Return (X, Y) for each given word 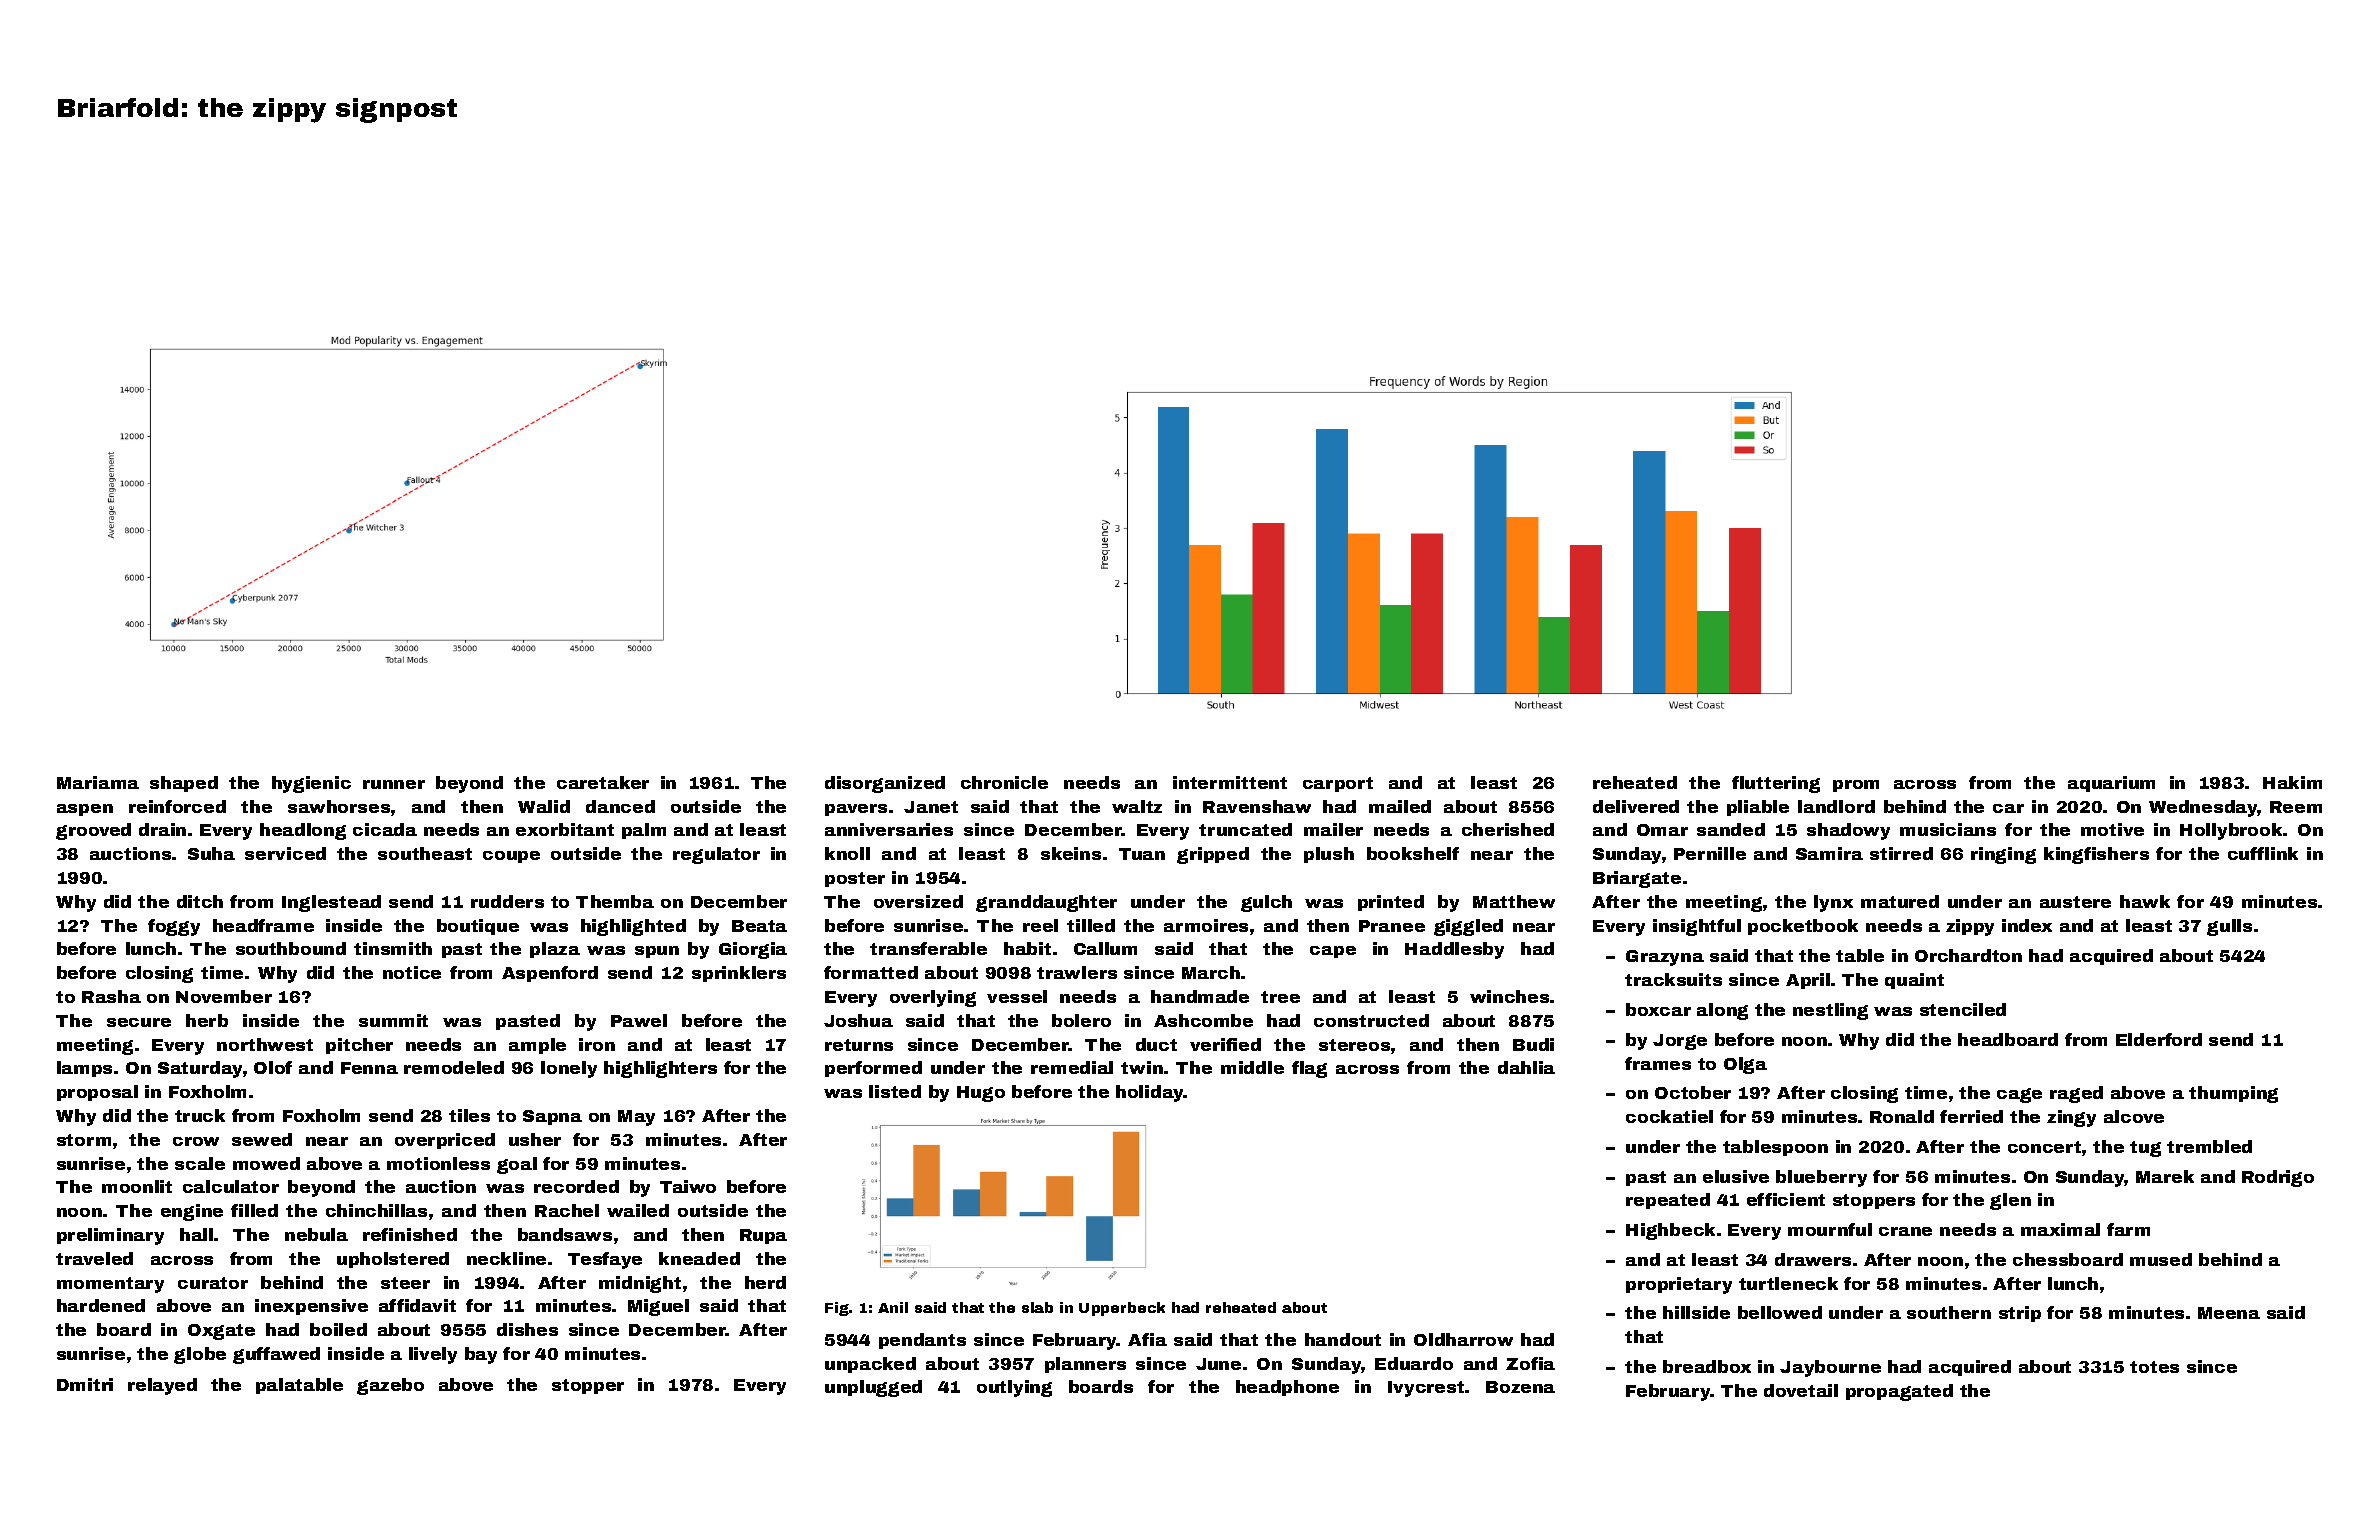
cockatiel (1669, 1116)
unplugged (873, 1388)
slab (1037, 1307)
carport (1338, 784)
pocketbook (1803, 927)
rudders (507, 901)
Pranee (1392, 926)
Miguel (658, 1307)
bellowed (1780, 1312)
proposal (97, 1093)
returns (859, 1045)
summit (393, 1020)
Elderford (2159, 1039)
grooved (93, 831)
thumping (2233, 1094)
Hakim (2292, 782)
